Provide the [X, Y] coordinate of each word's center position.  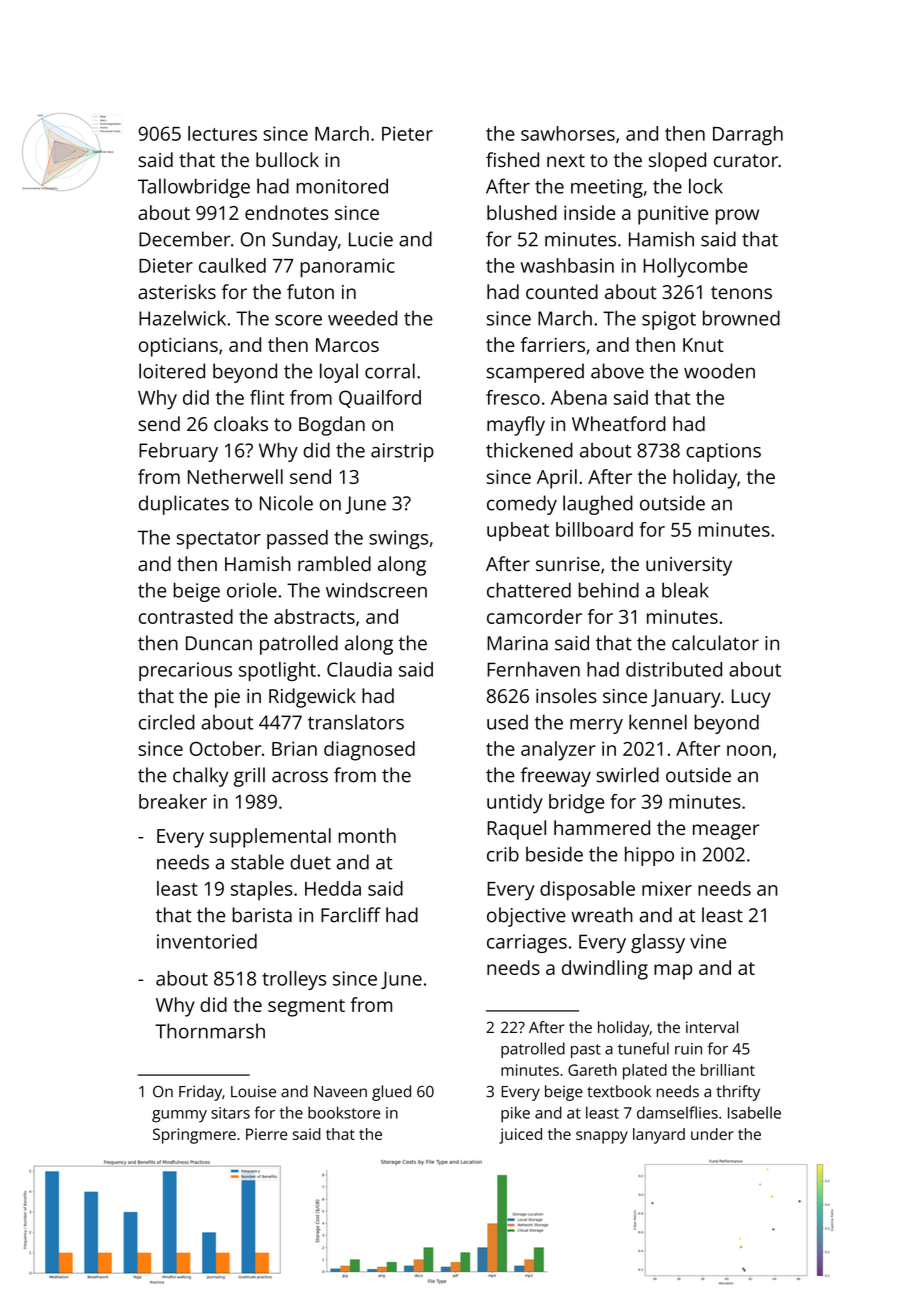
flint [267, 397]
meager [726, 832]
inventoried [207, 941]
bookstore [344, 1112]
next [566, 160]
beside [554, 854]
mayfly [516, 426]
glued [391, 1093]
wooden [719, 371]
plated [645, 1072]
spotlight [277, 671]
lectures [222, 133]
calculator [715, 643]
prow [737, 217]
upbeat [518, 531]
